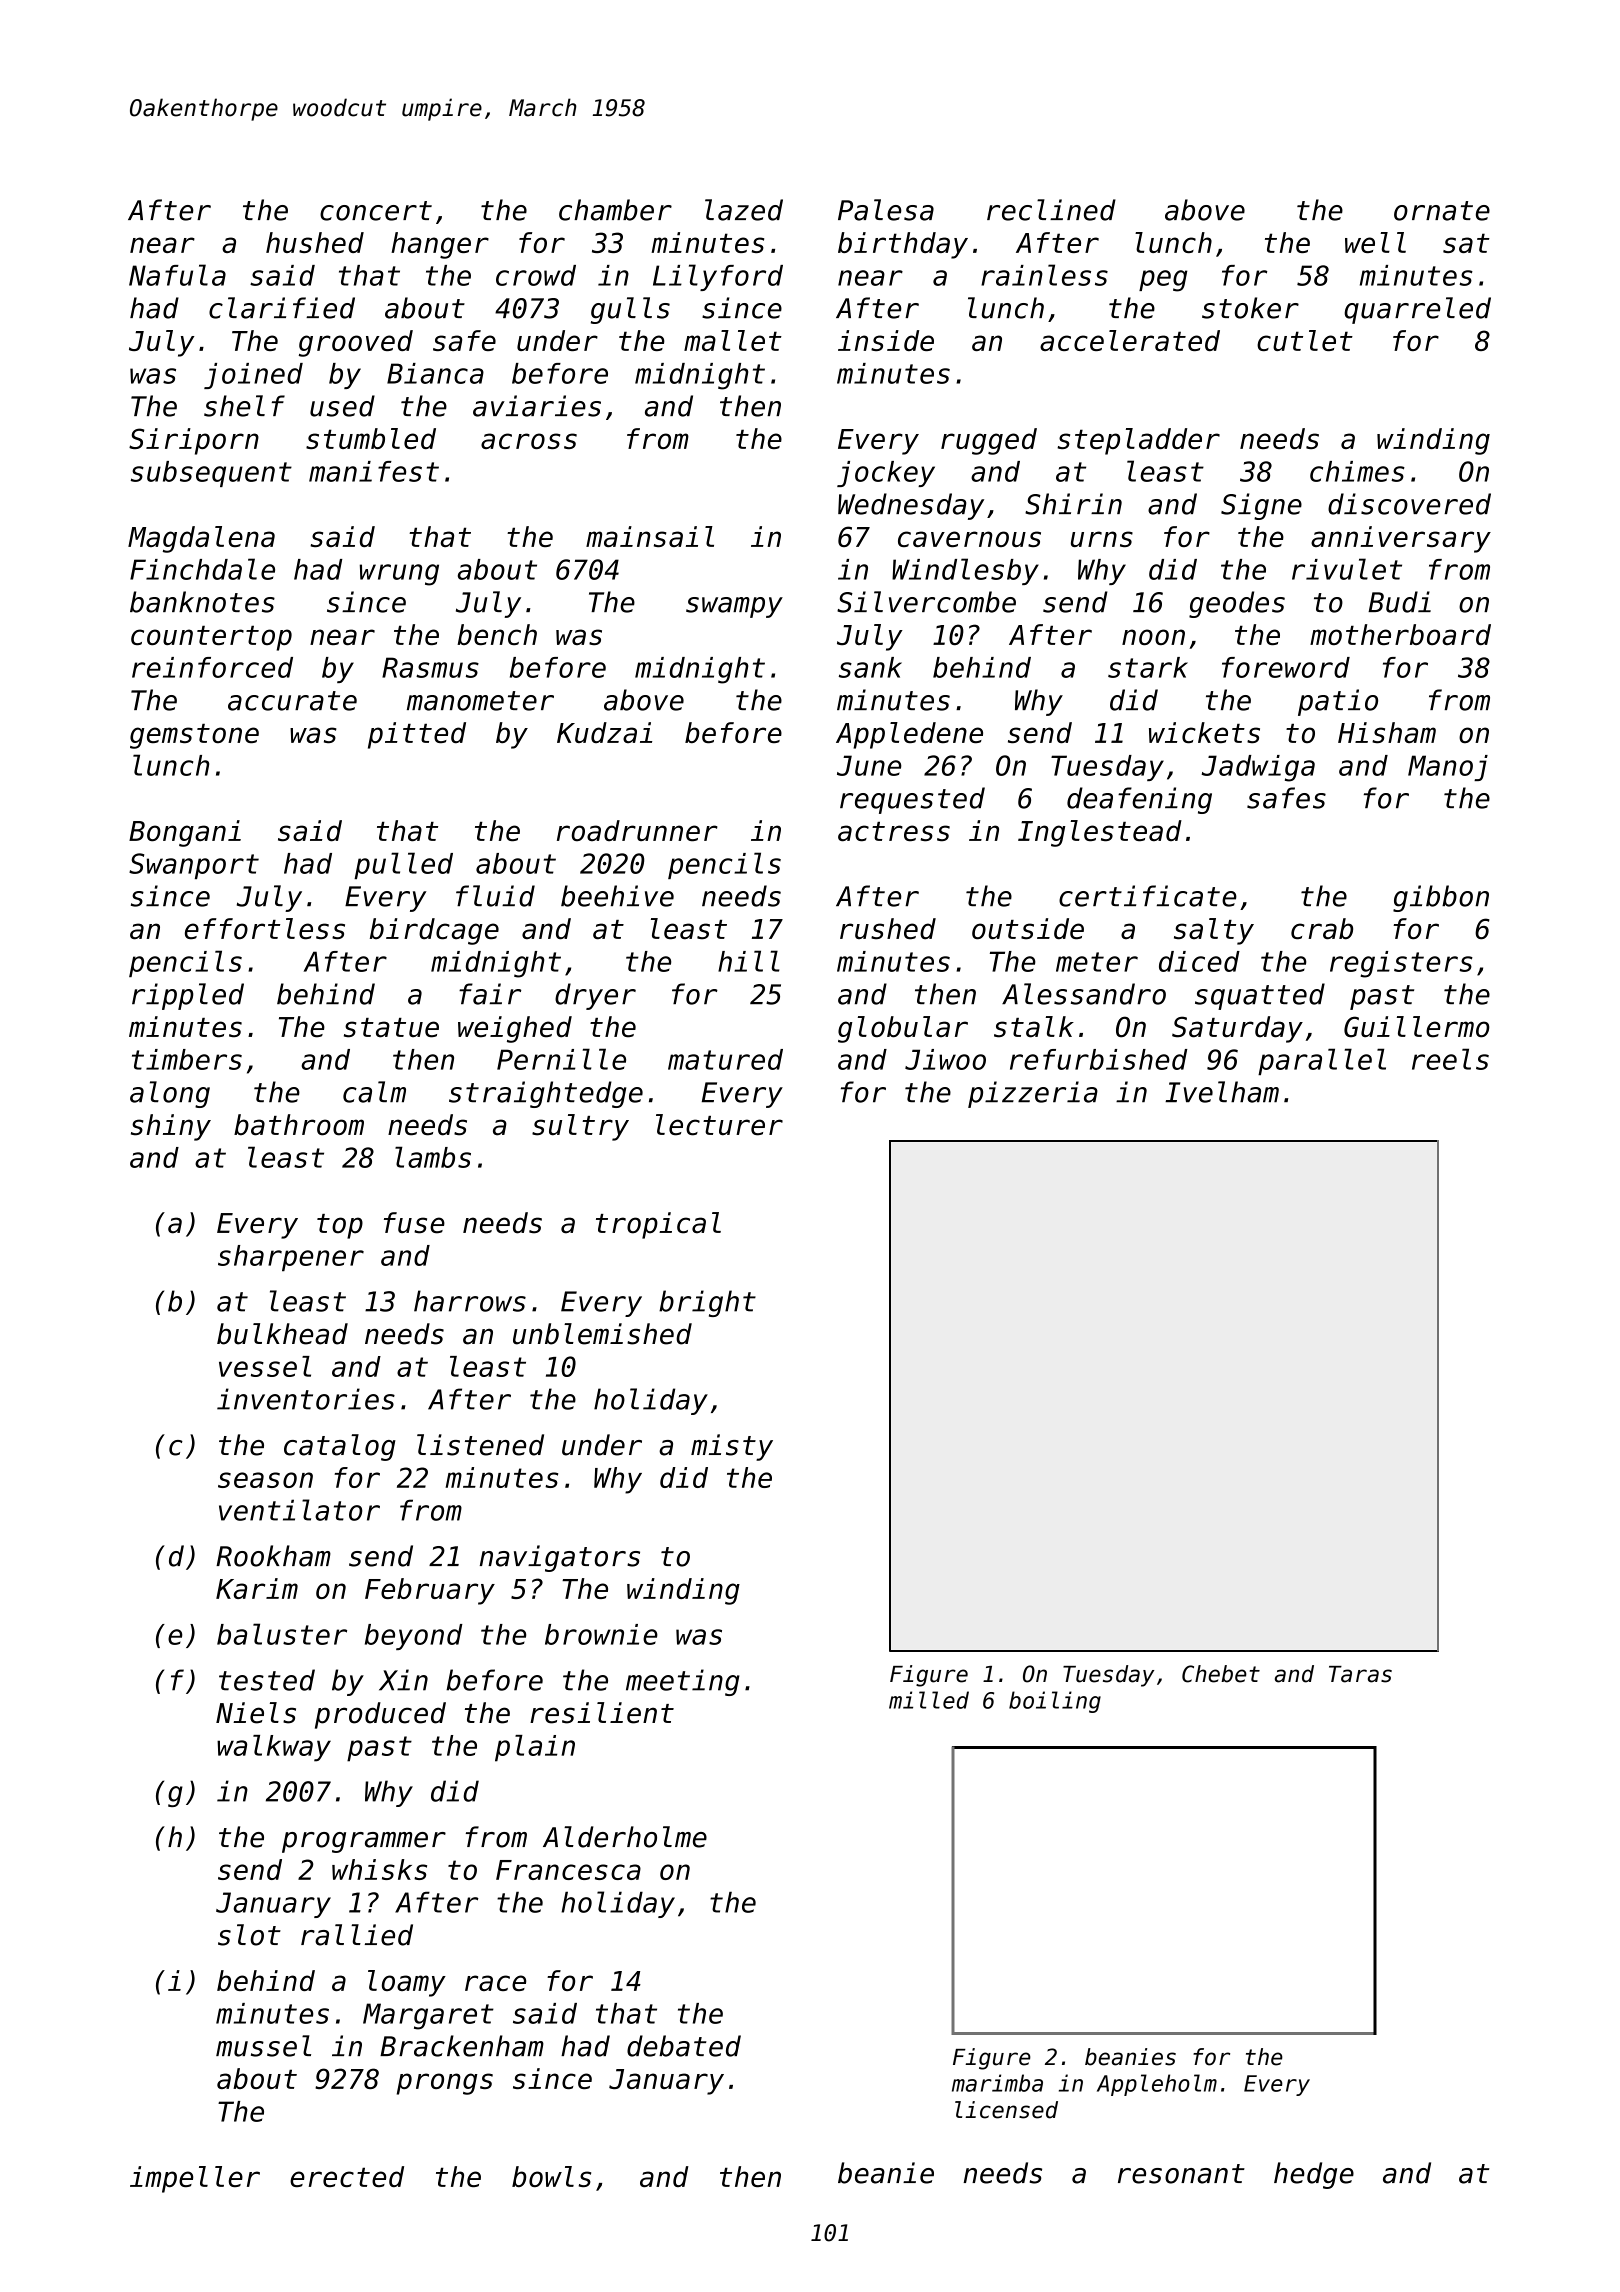  Describe the element at coordinates (1442, 211) in the page. I see `ornate` at that location.
